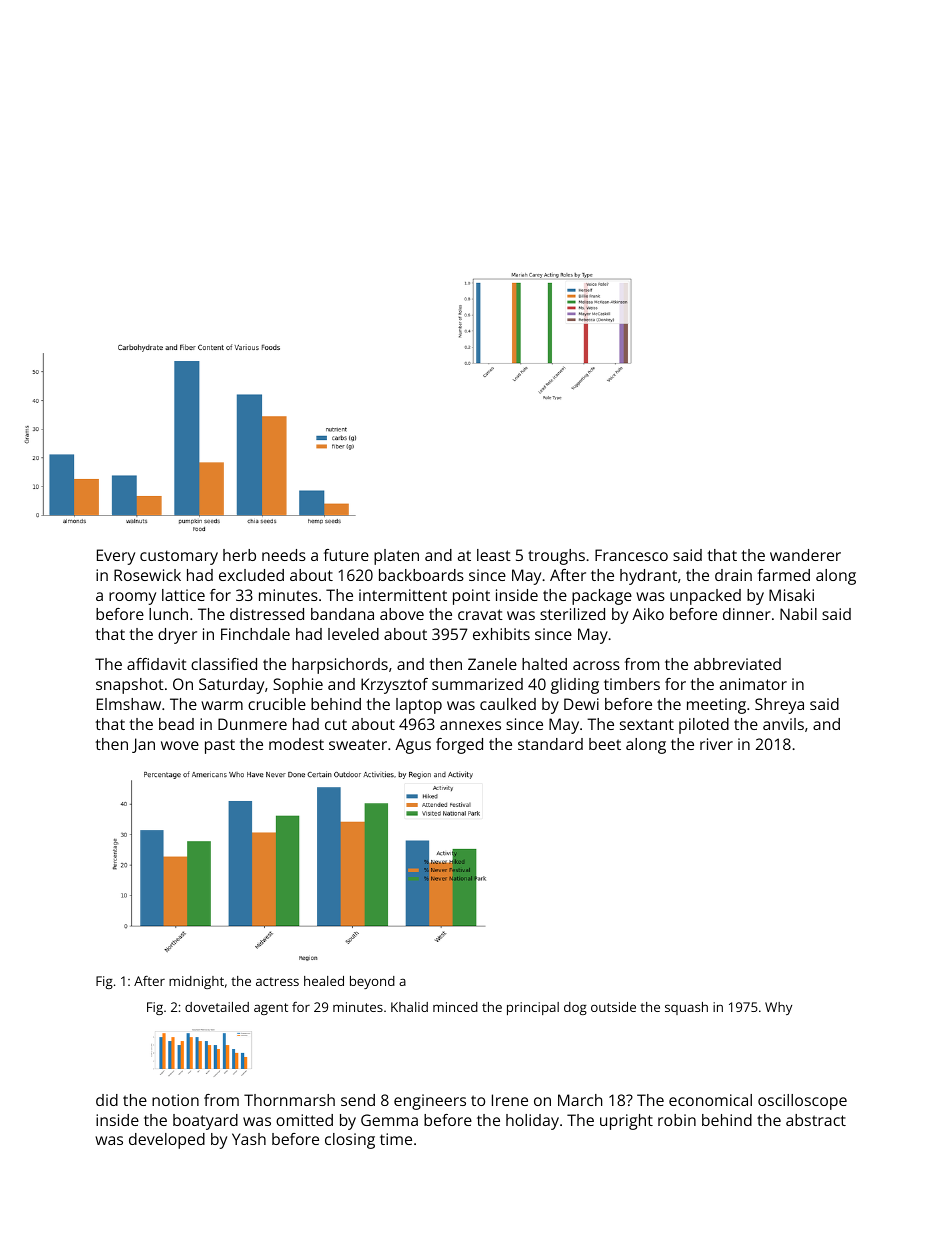 This screenshot has width=952, height=1233. I want to click on beet, so click(605, 744).
